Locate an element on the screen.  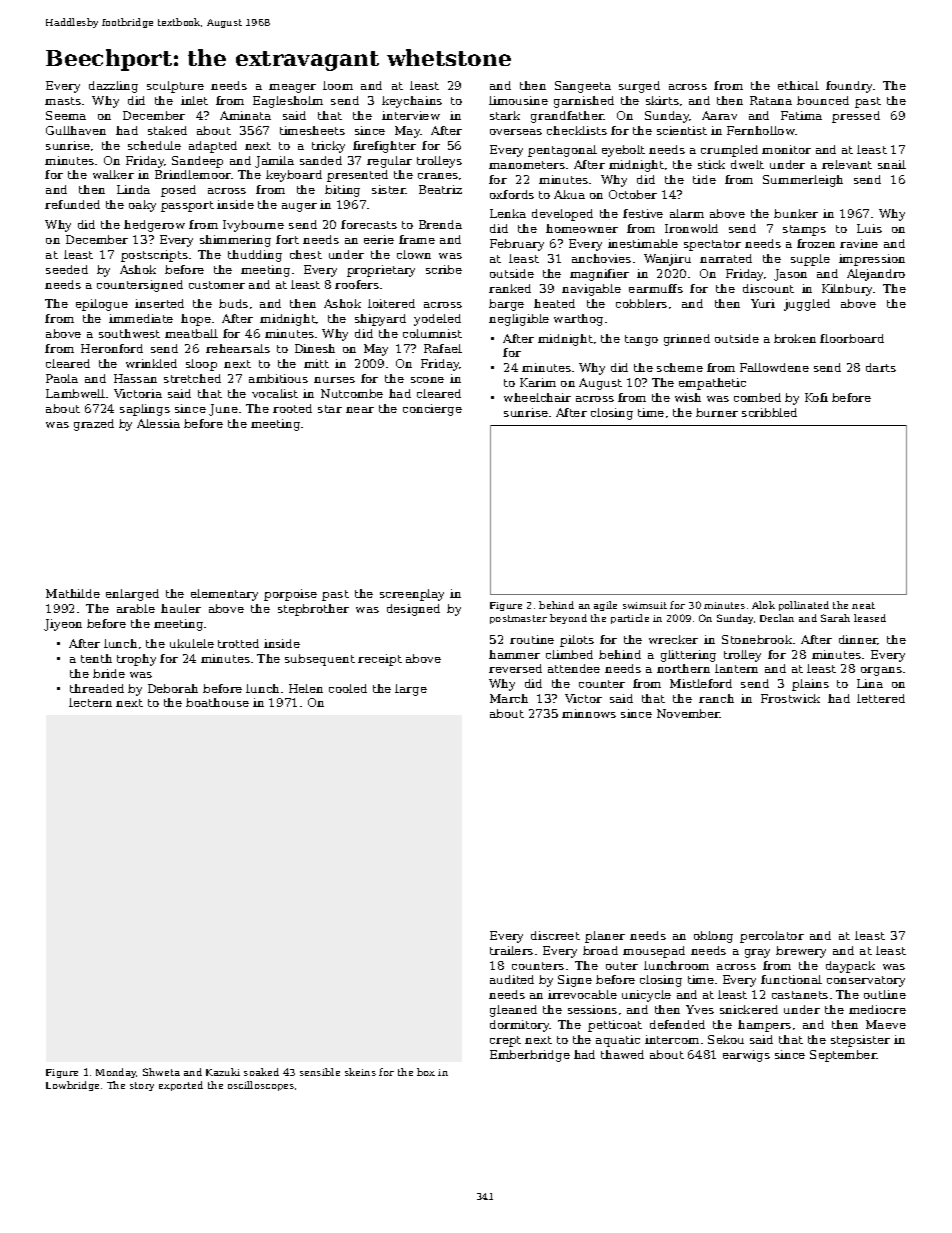
March is located at coordinates (509, 698).
